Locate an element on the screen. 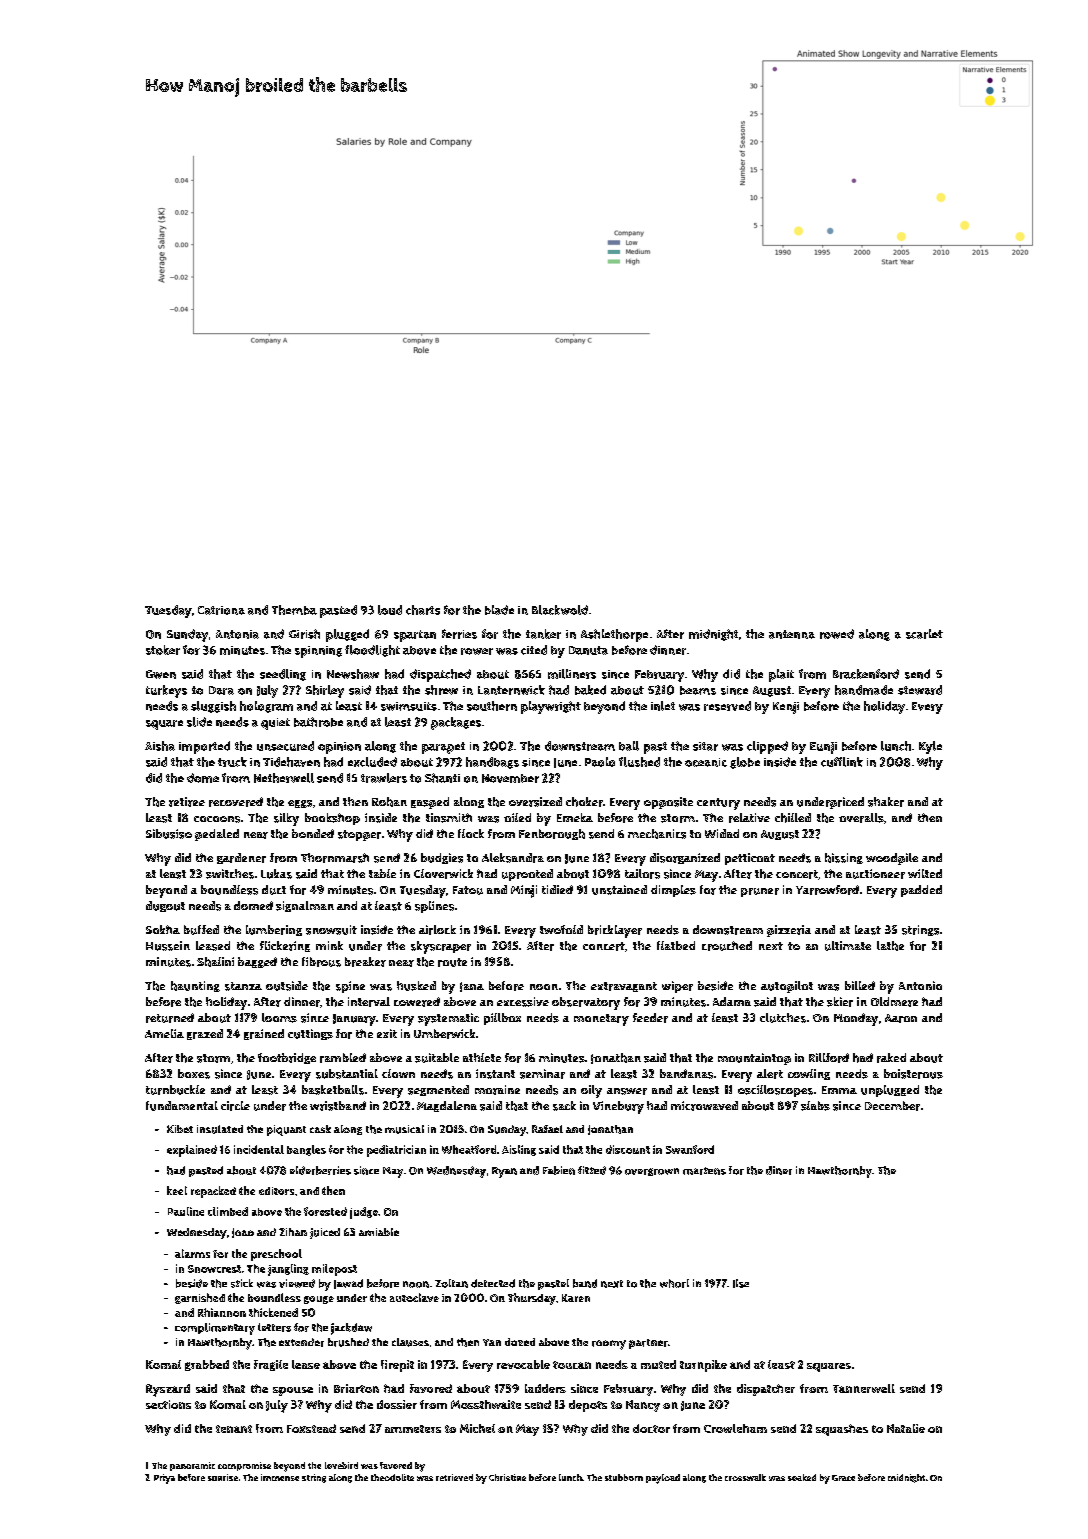  partner is located at coordinates (648, 1344).
